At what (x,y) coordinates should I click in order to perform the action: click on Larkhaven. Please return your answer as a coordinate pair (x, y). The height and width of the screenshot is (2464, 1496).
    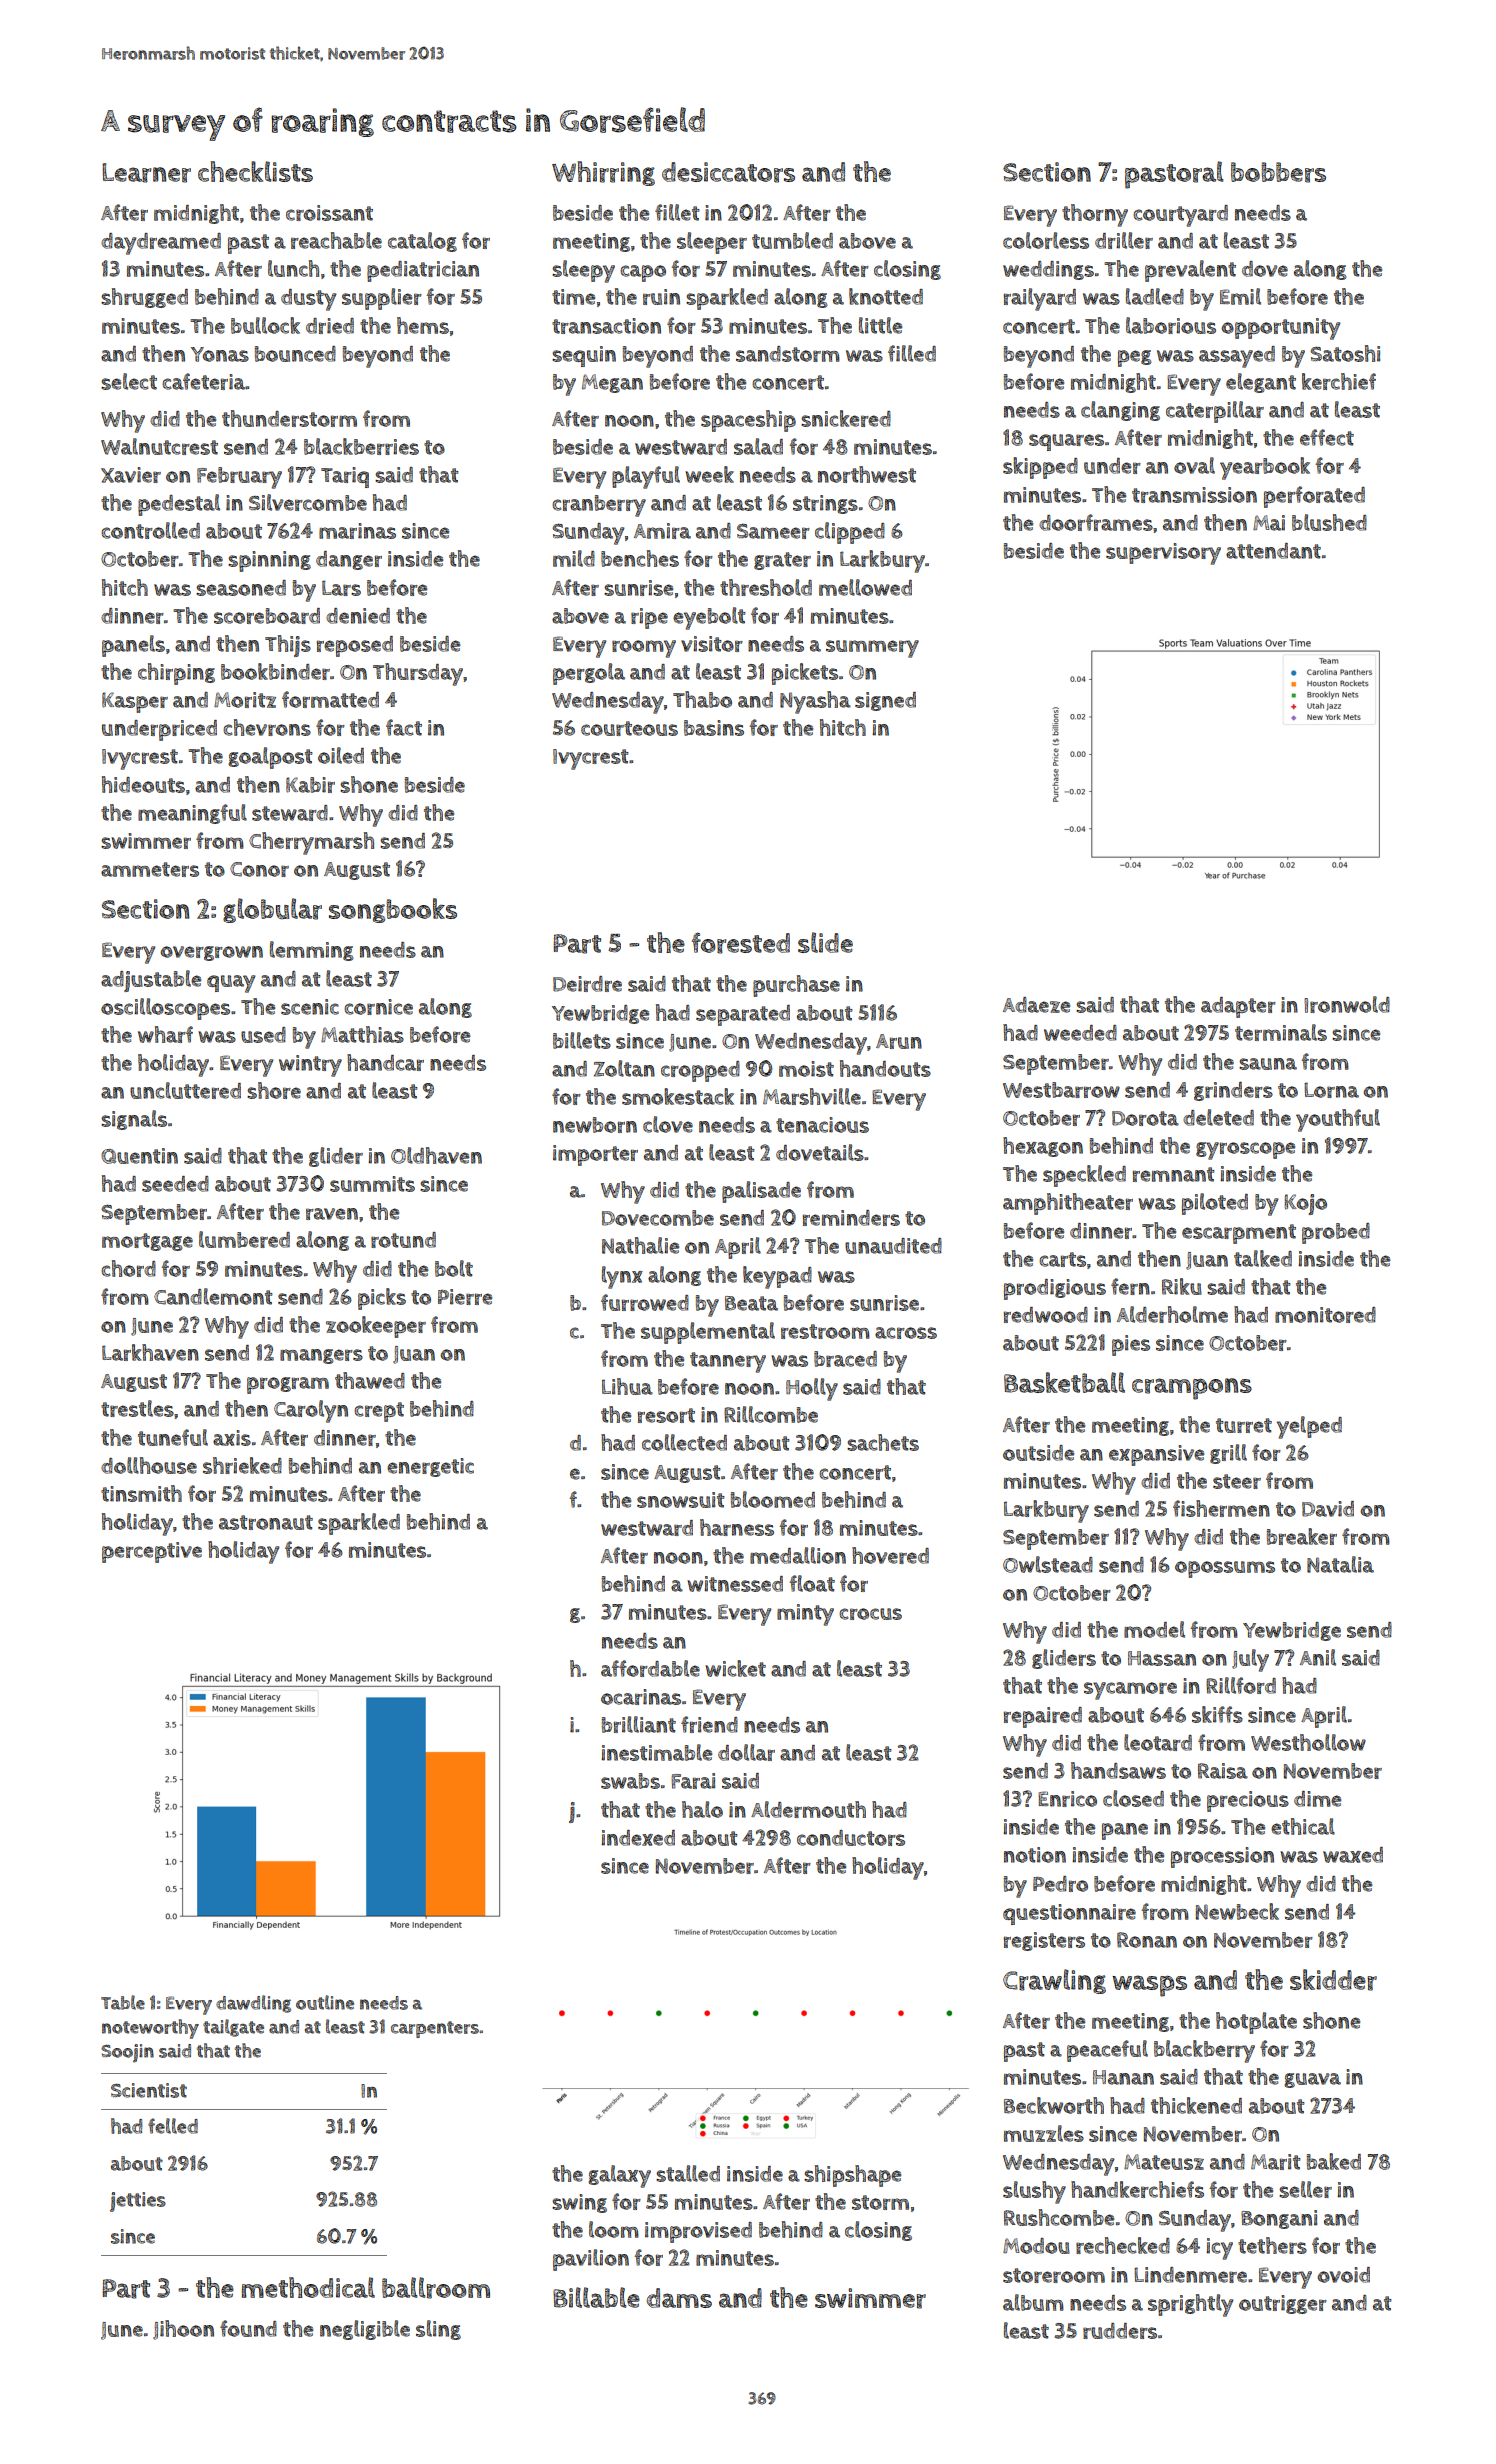
    Looking at the image, I should click on (150, 1352).
